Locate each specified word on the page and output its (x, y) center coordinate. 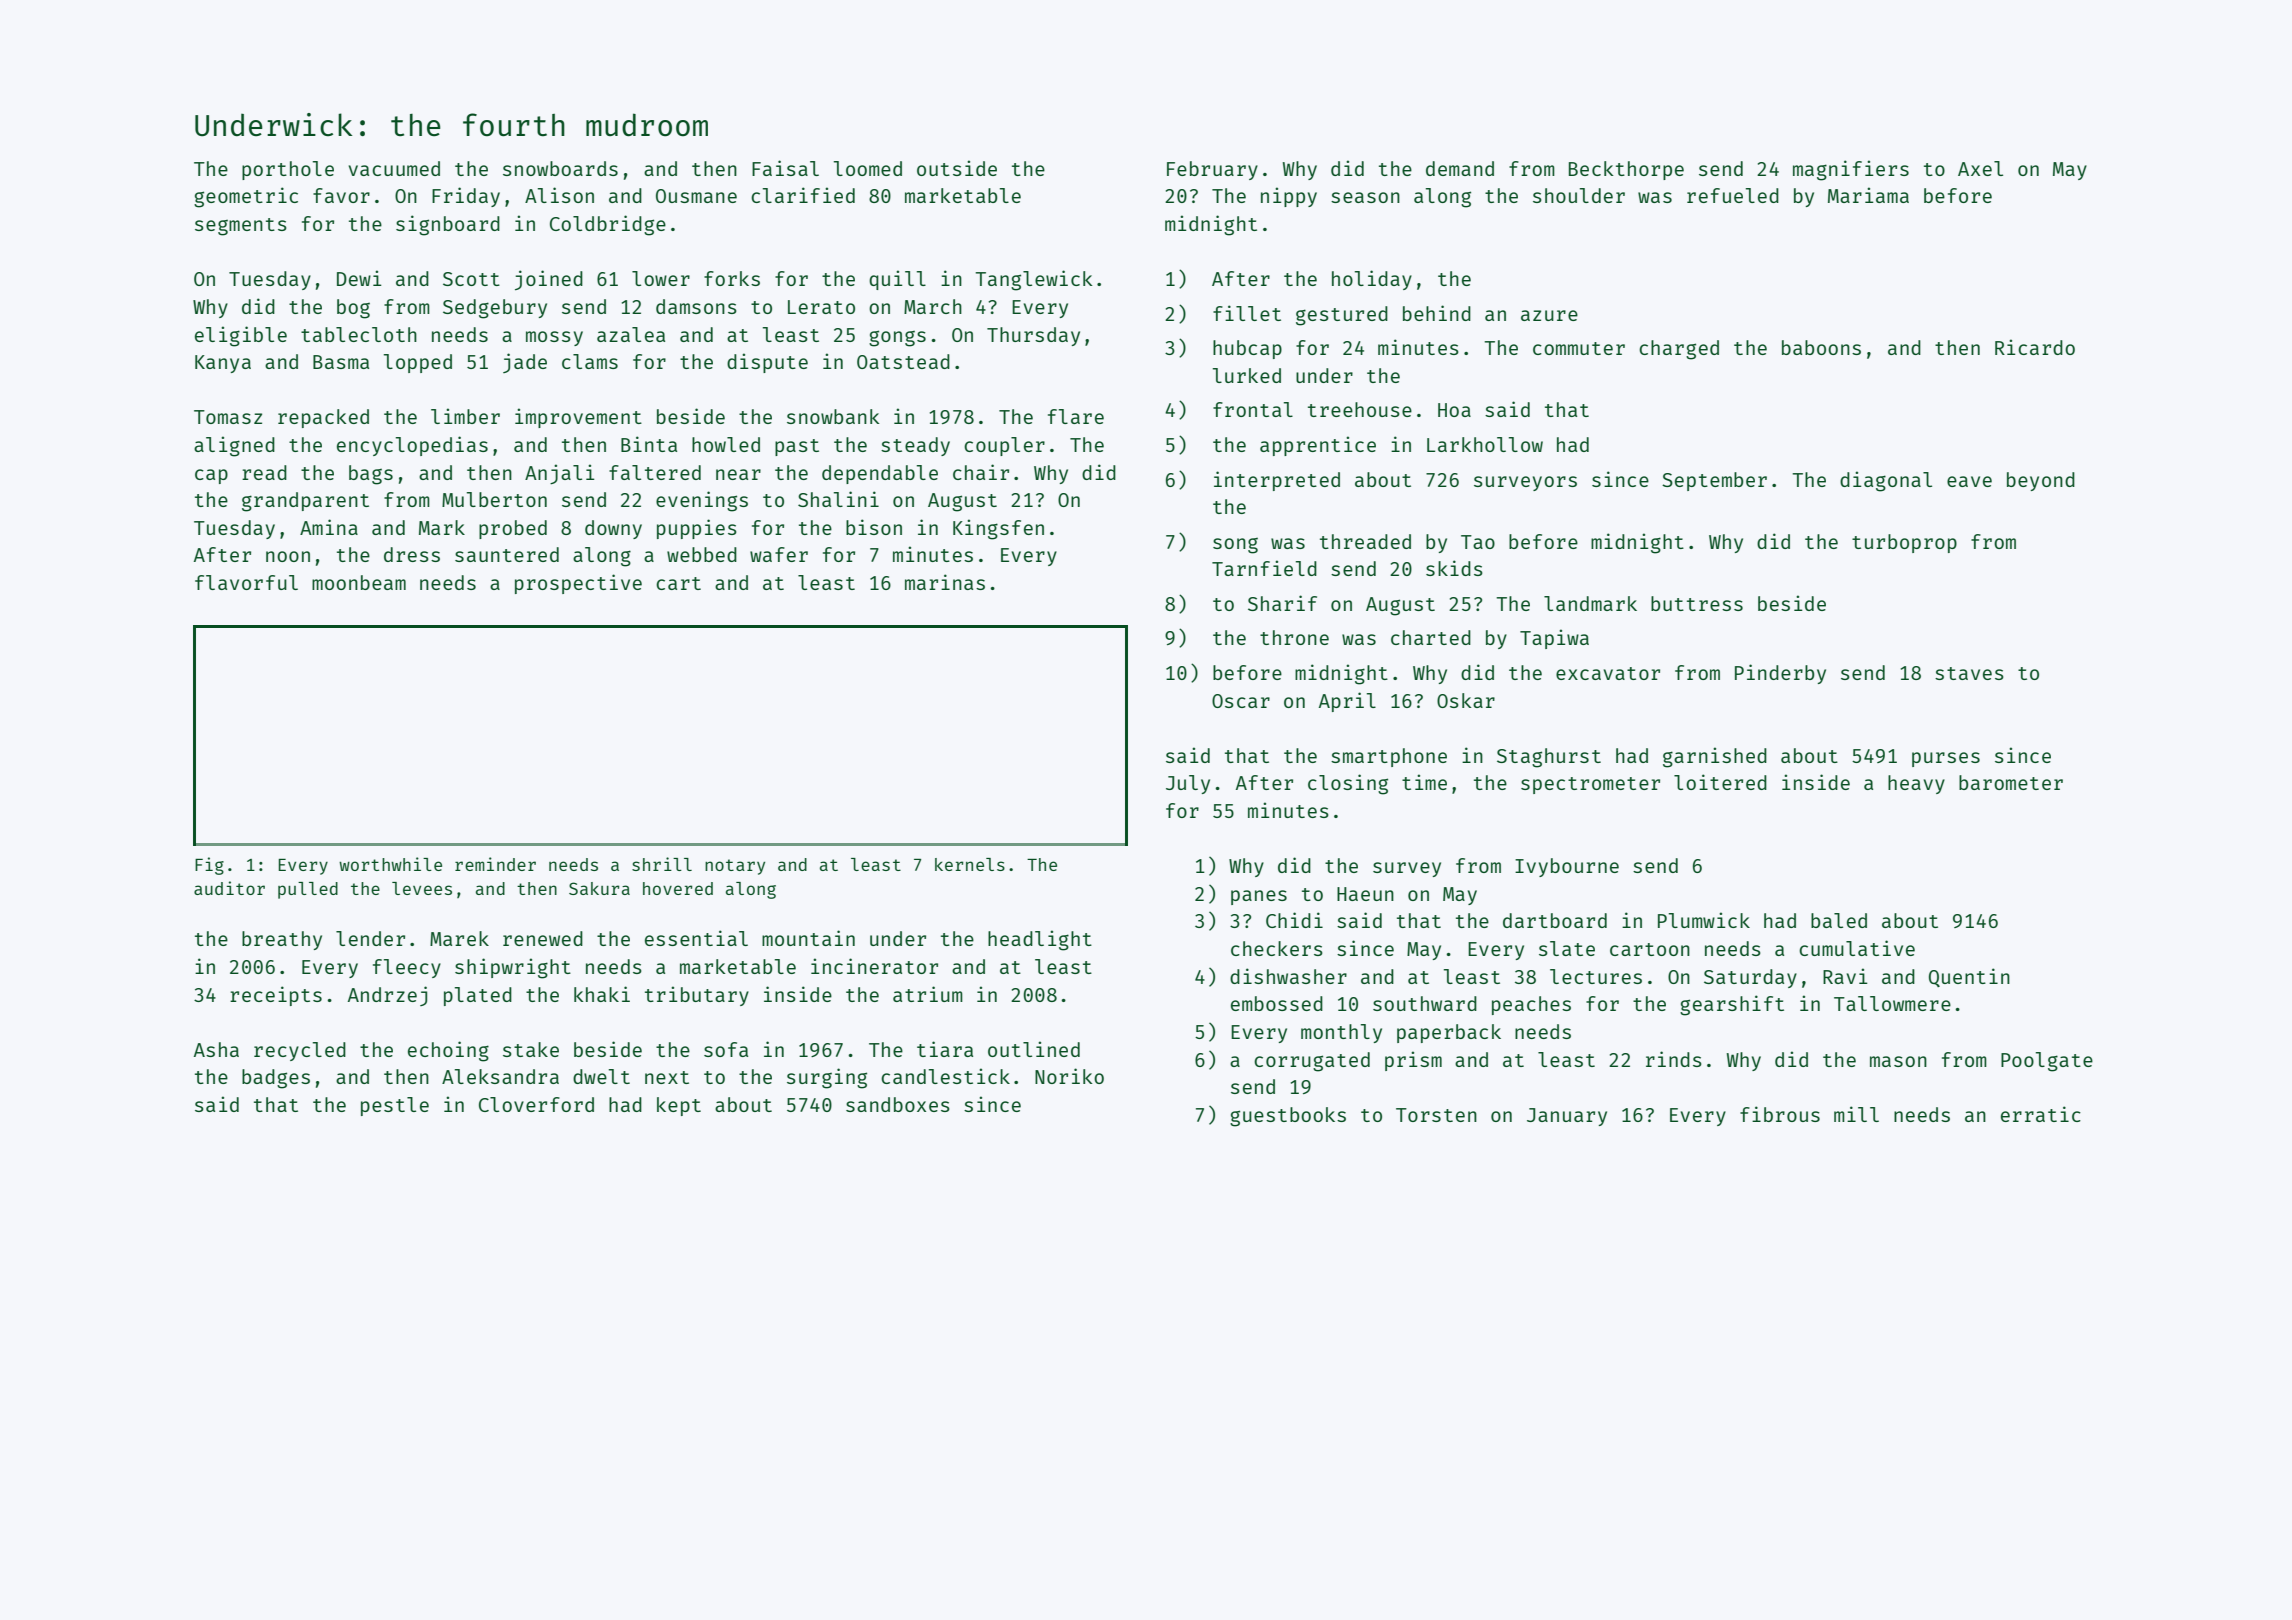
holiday (1372, 280)
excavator (1608, 673)
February (1212, 170)
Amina (329, 527)
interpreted (1277, 481)
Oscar (1241, 701)
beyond (2041, 481)
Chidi (1294, 920)
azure (1549, 315)
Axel (1980, 168)
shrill (662, 864)
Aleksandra (500, 1076)
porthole (288, 170)
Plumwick (1704, 920)
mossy (554, 338)
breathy (282, 940)
